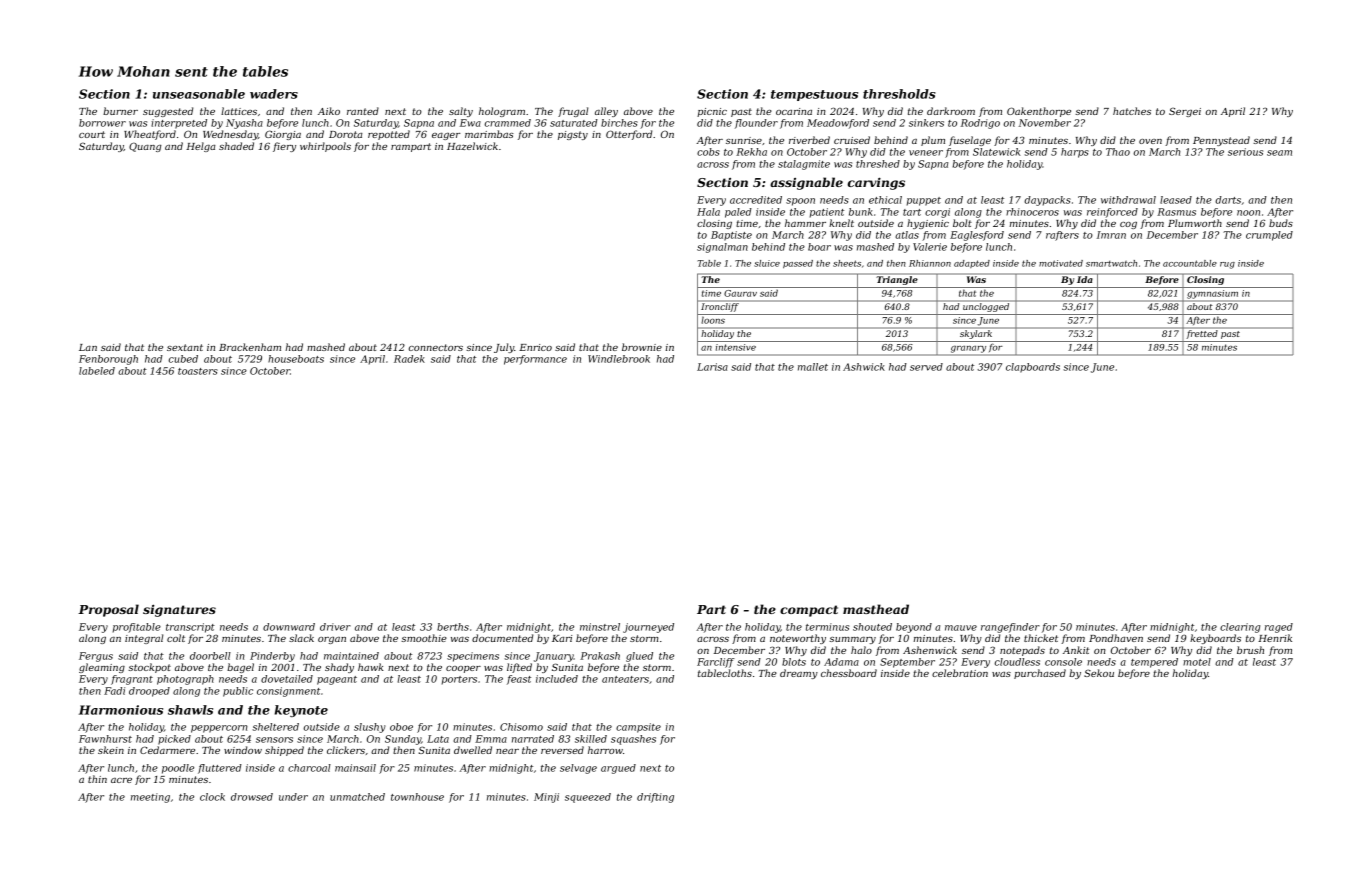 This screenshot has width=1372, height=887. What do you see at coordinates (111, 750) in the screenshot?
I see `skein` at bounding box center [111, 750].
